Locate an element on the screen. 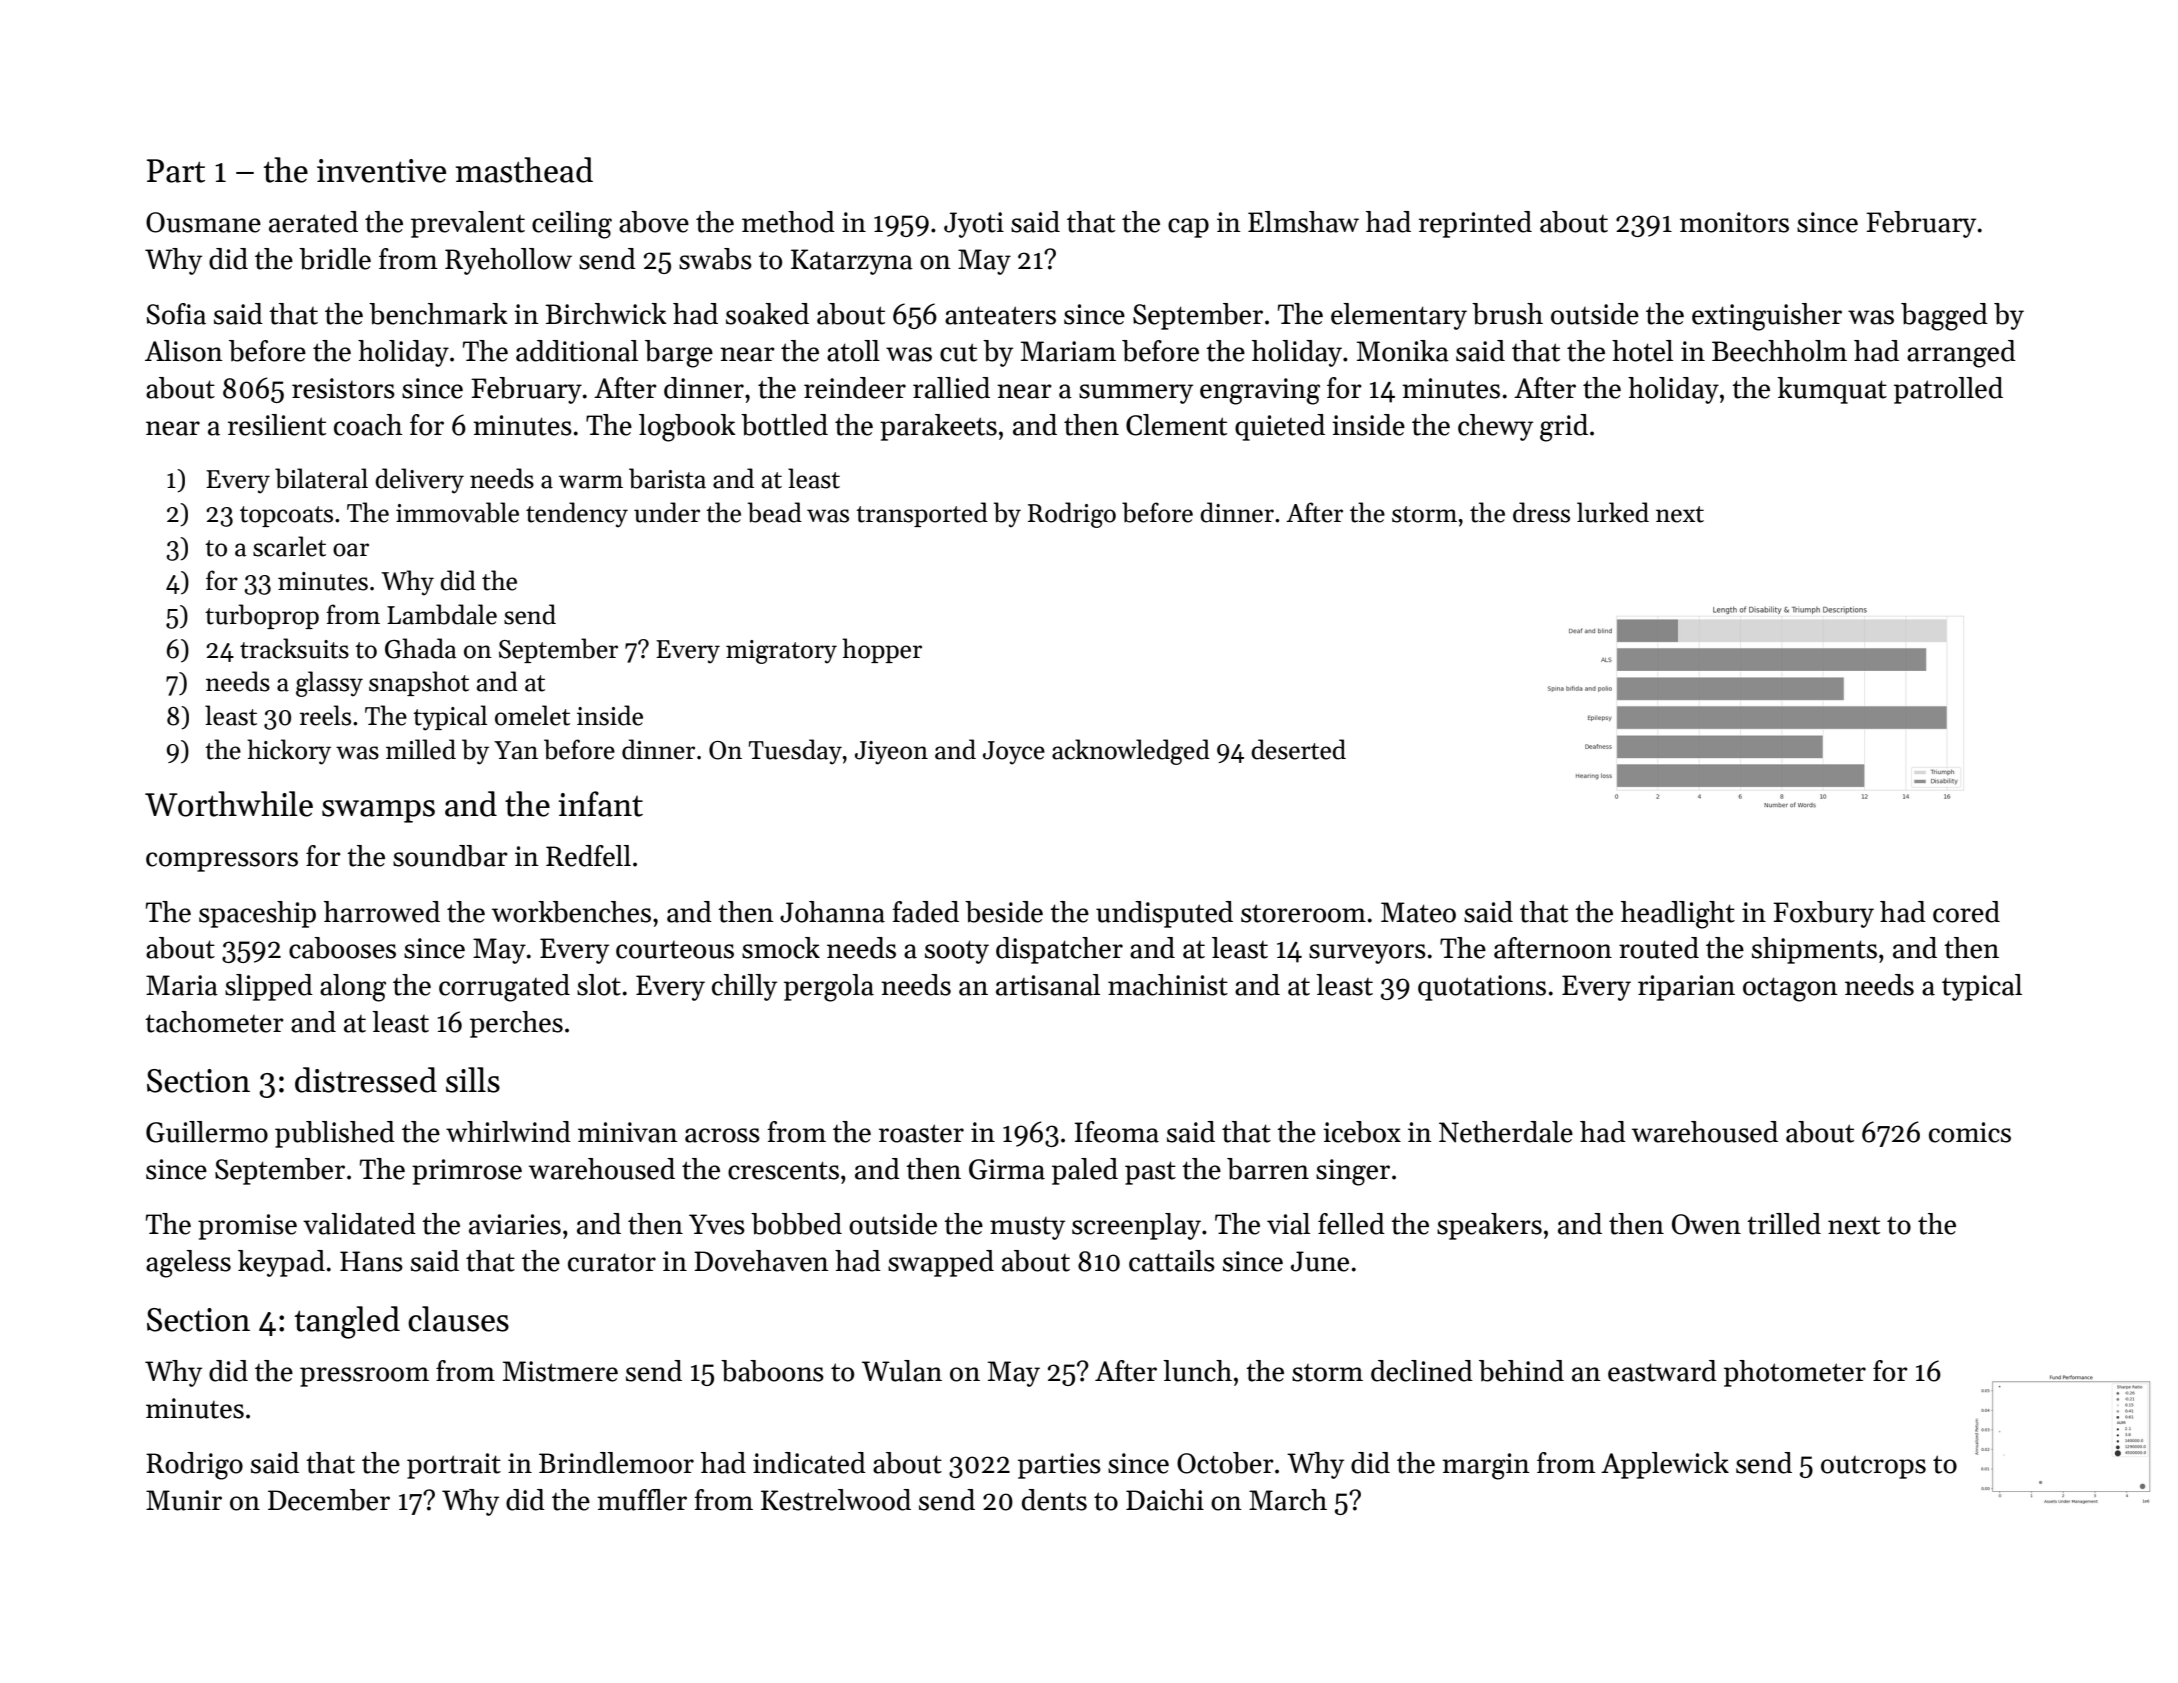 This screenshot has width=2178, height=1683. Elmshaw is located at coordinates (1303, 222).
